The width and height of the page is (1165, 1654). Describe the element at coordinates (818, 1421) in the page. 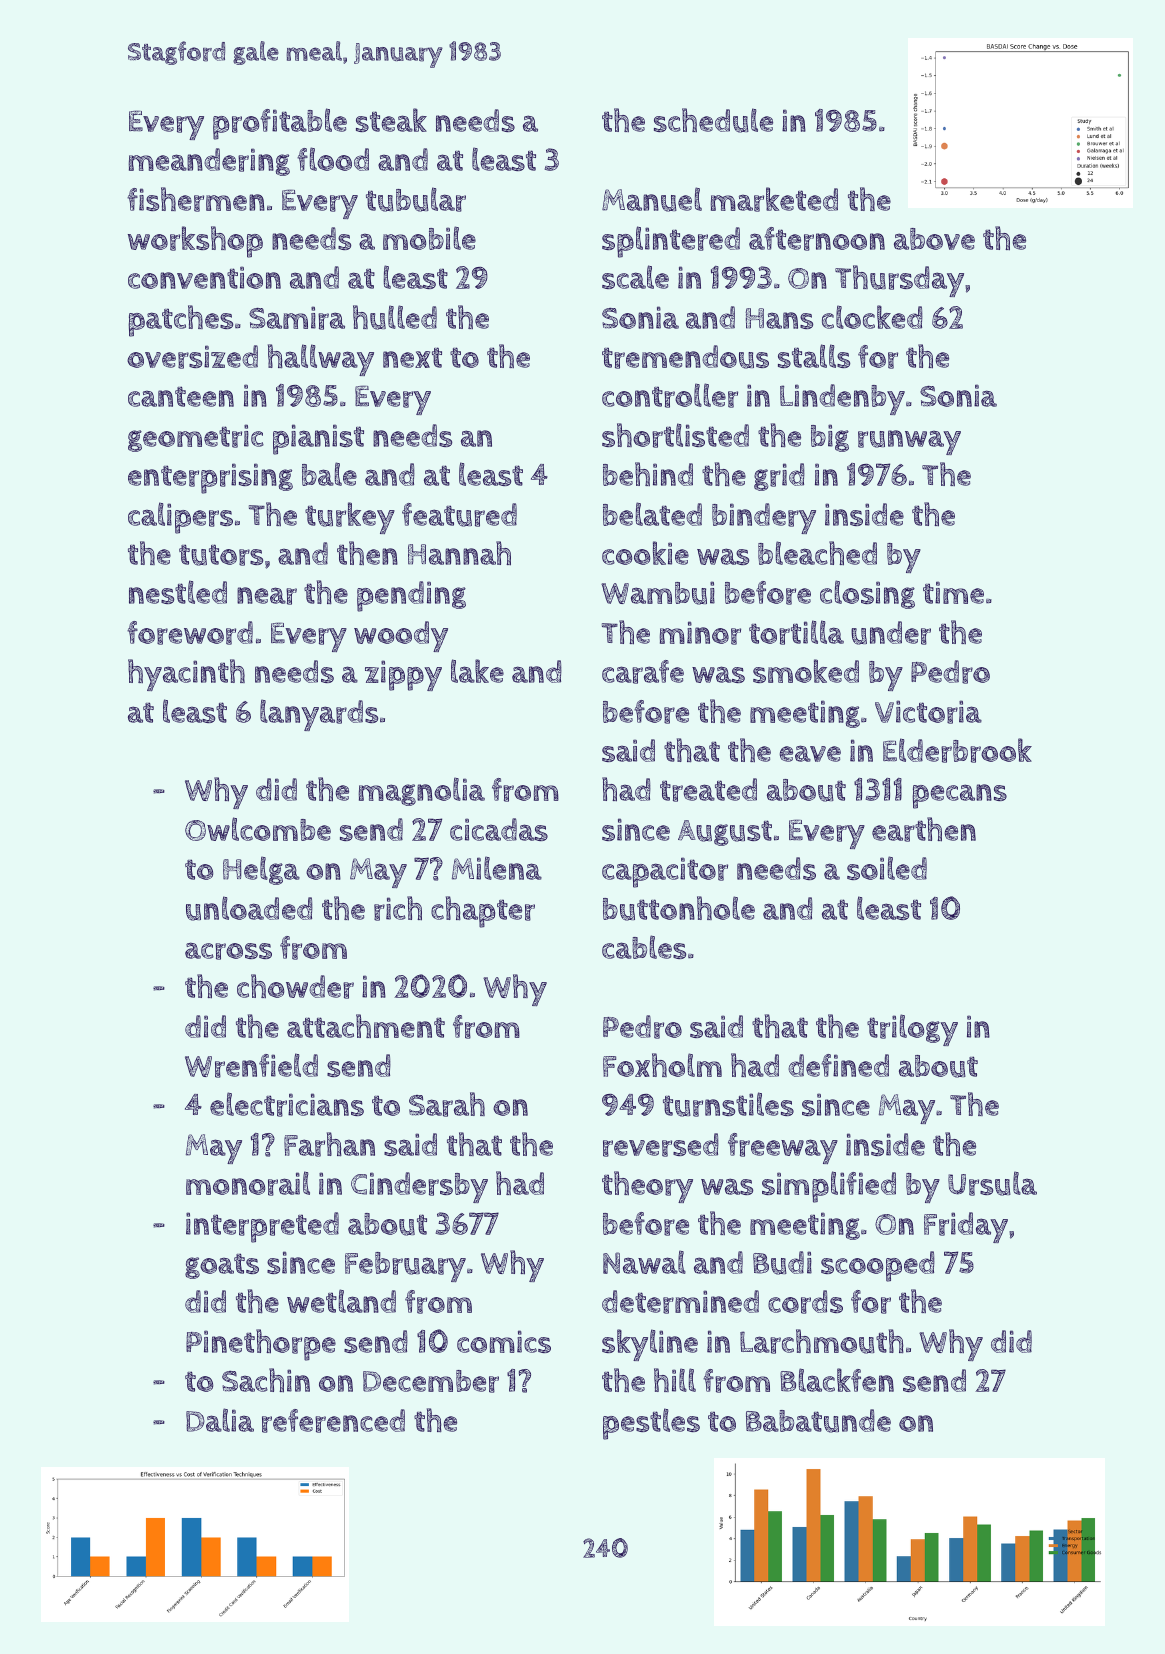

I see `Babatunde` at that location.
